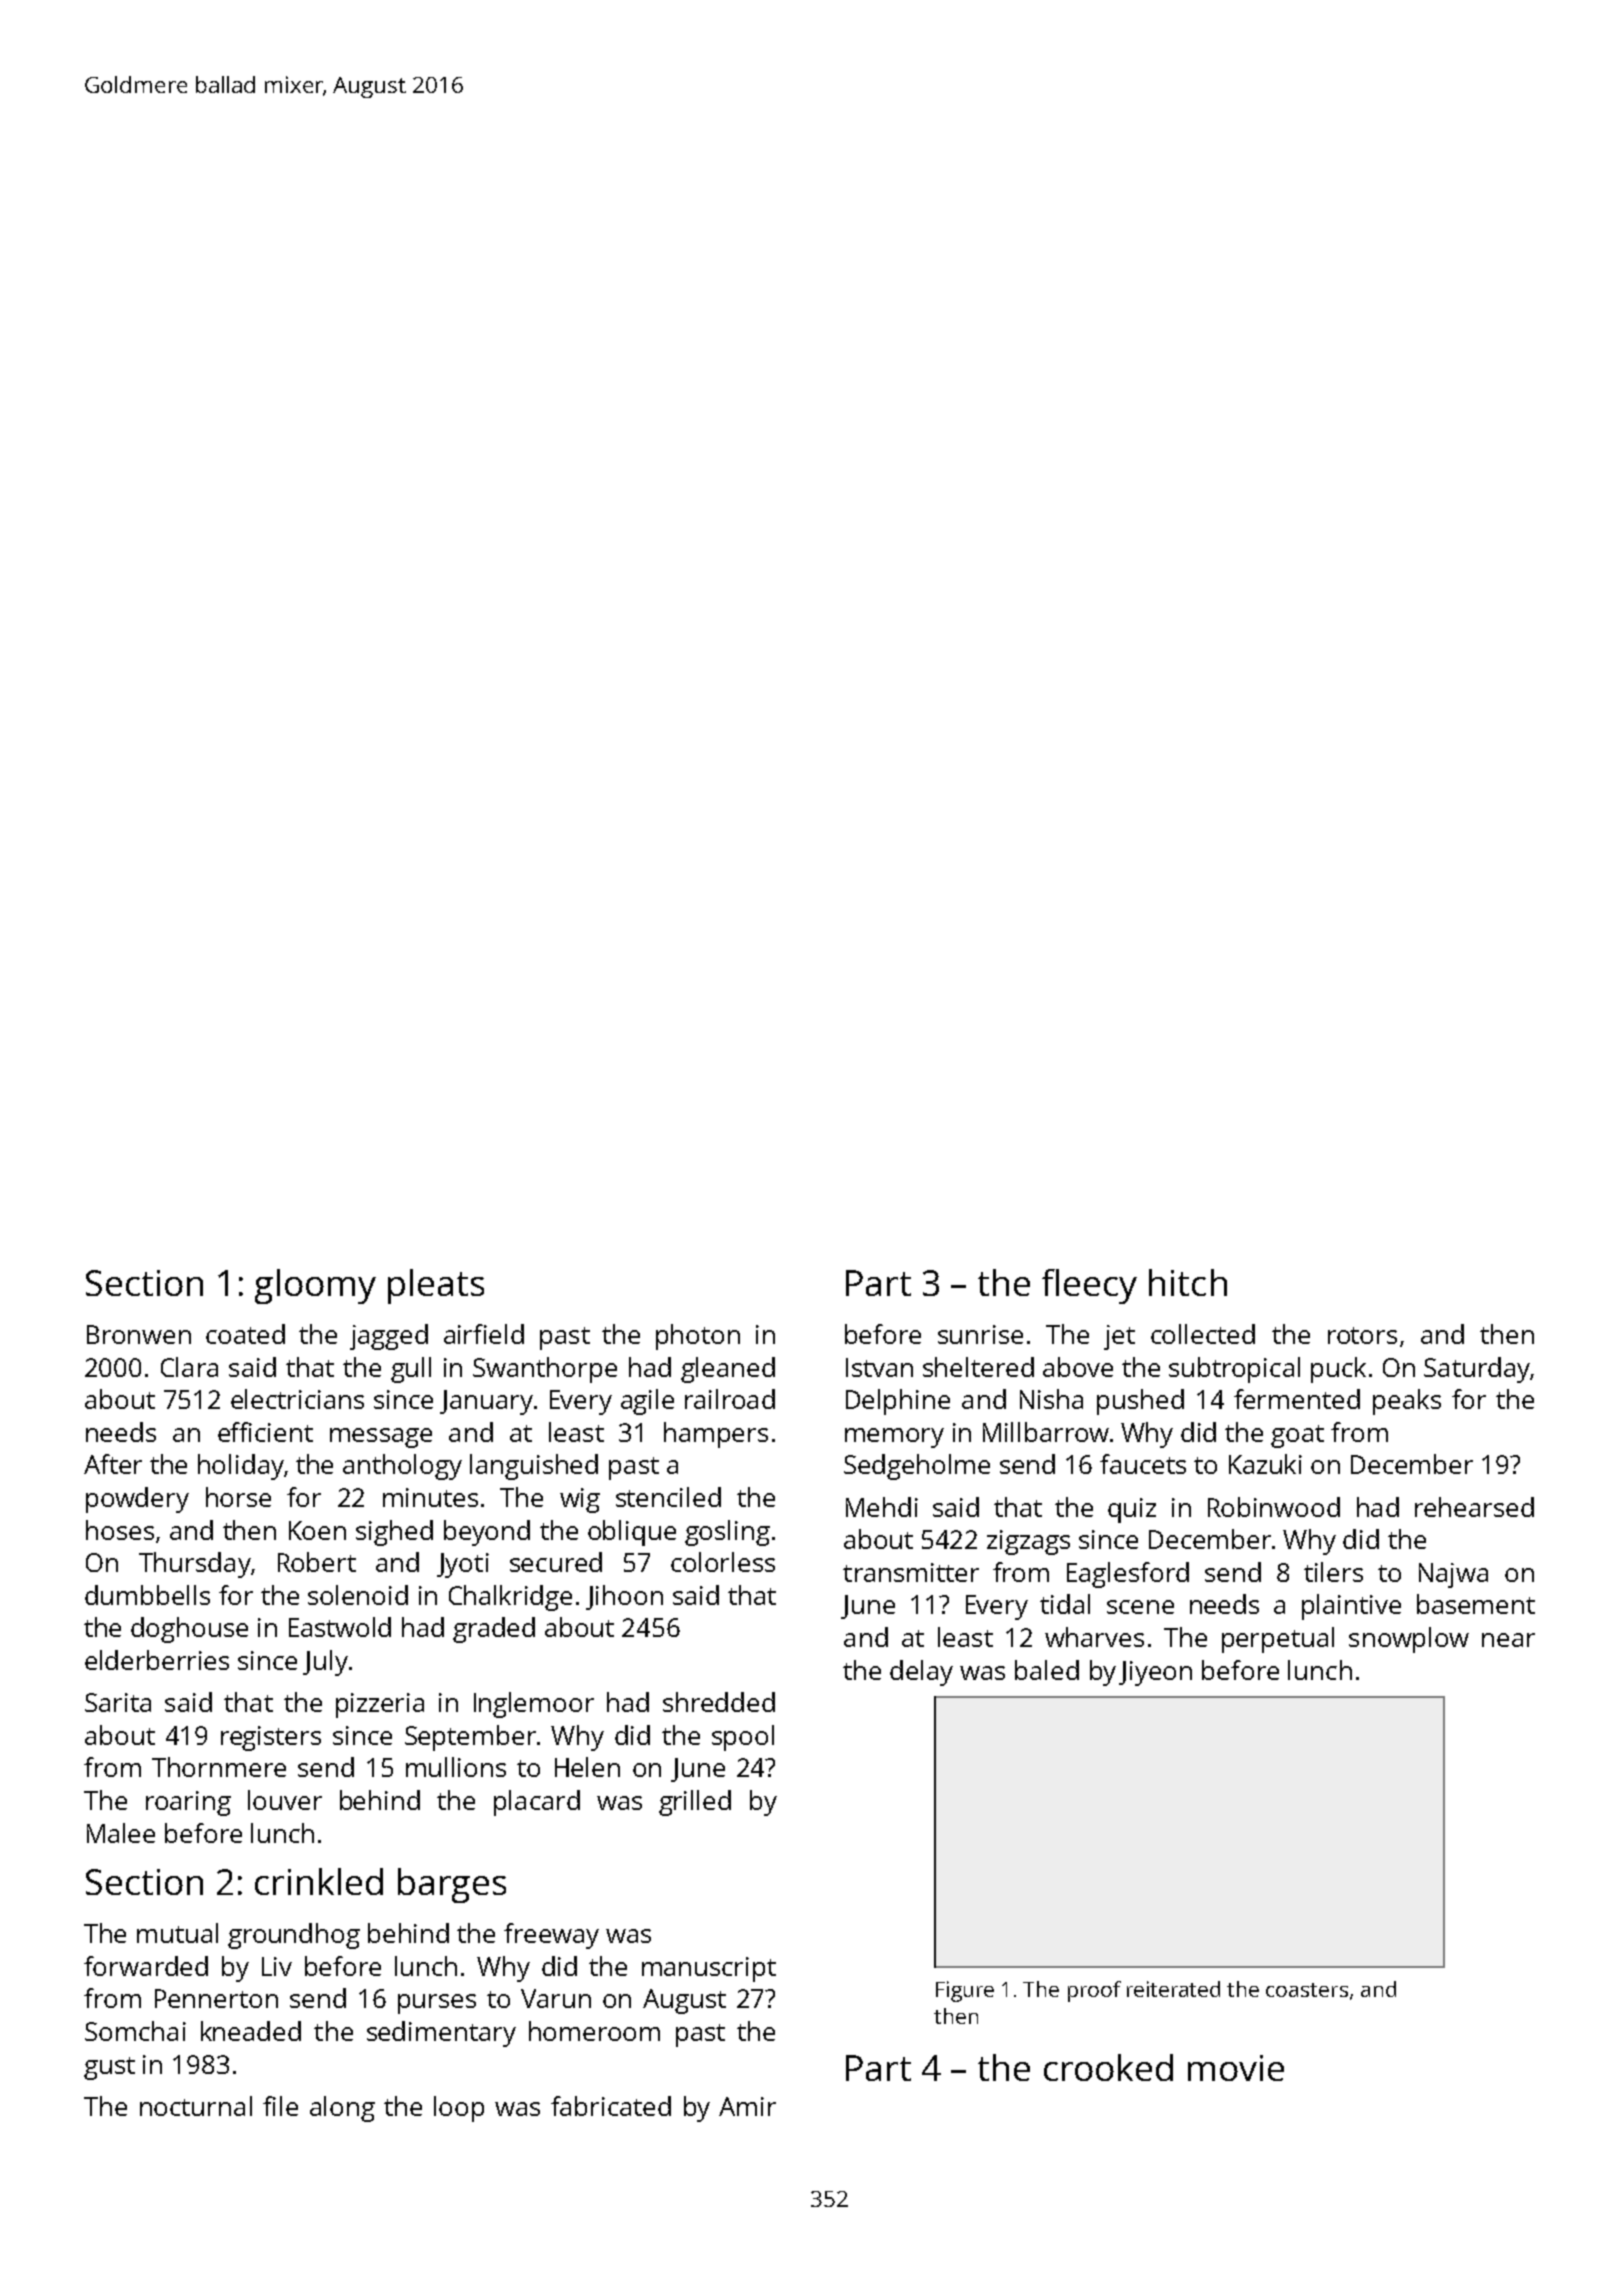  I want to click on loop, so click(459, 2109).
